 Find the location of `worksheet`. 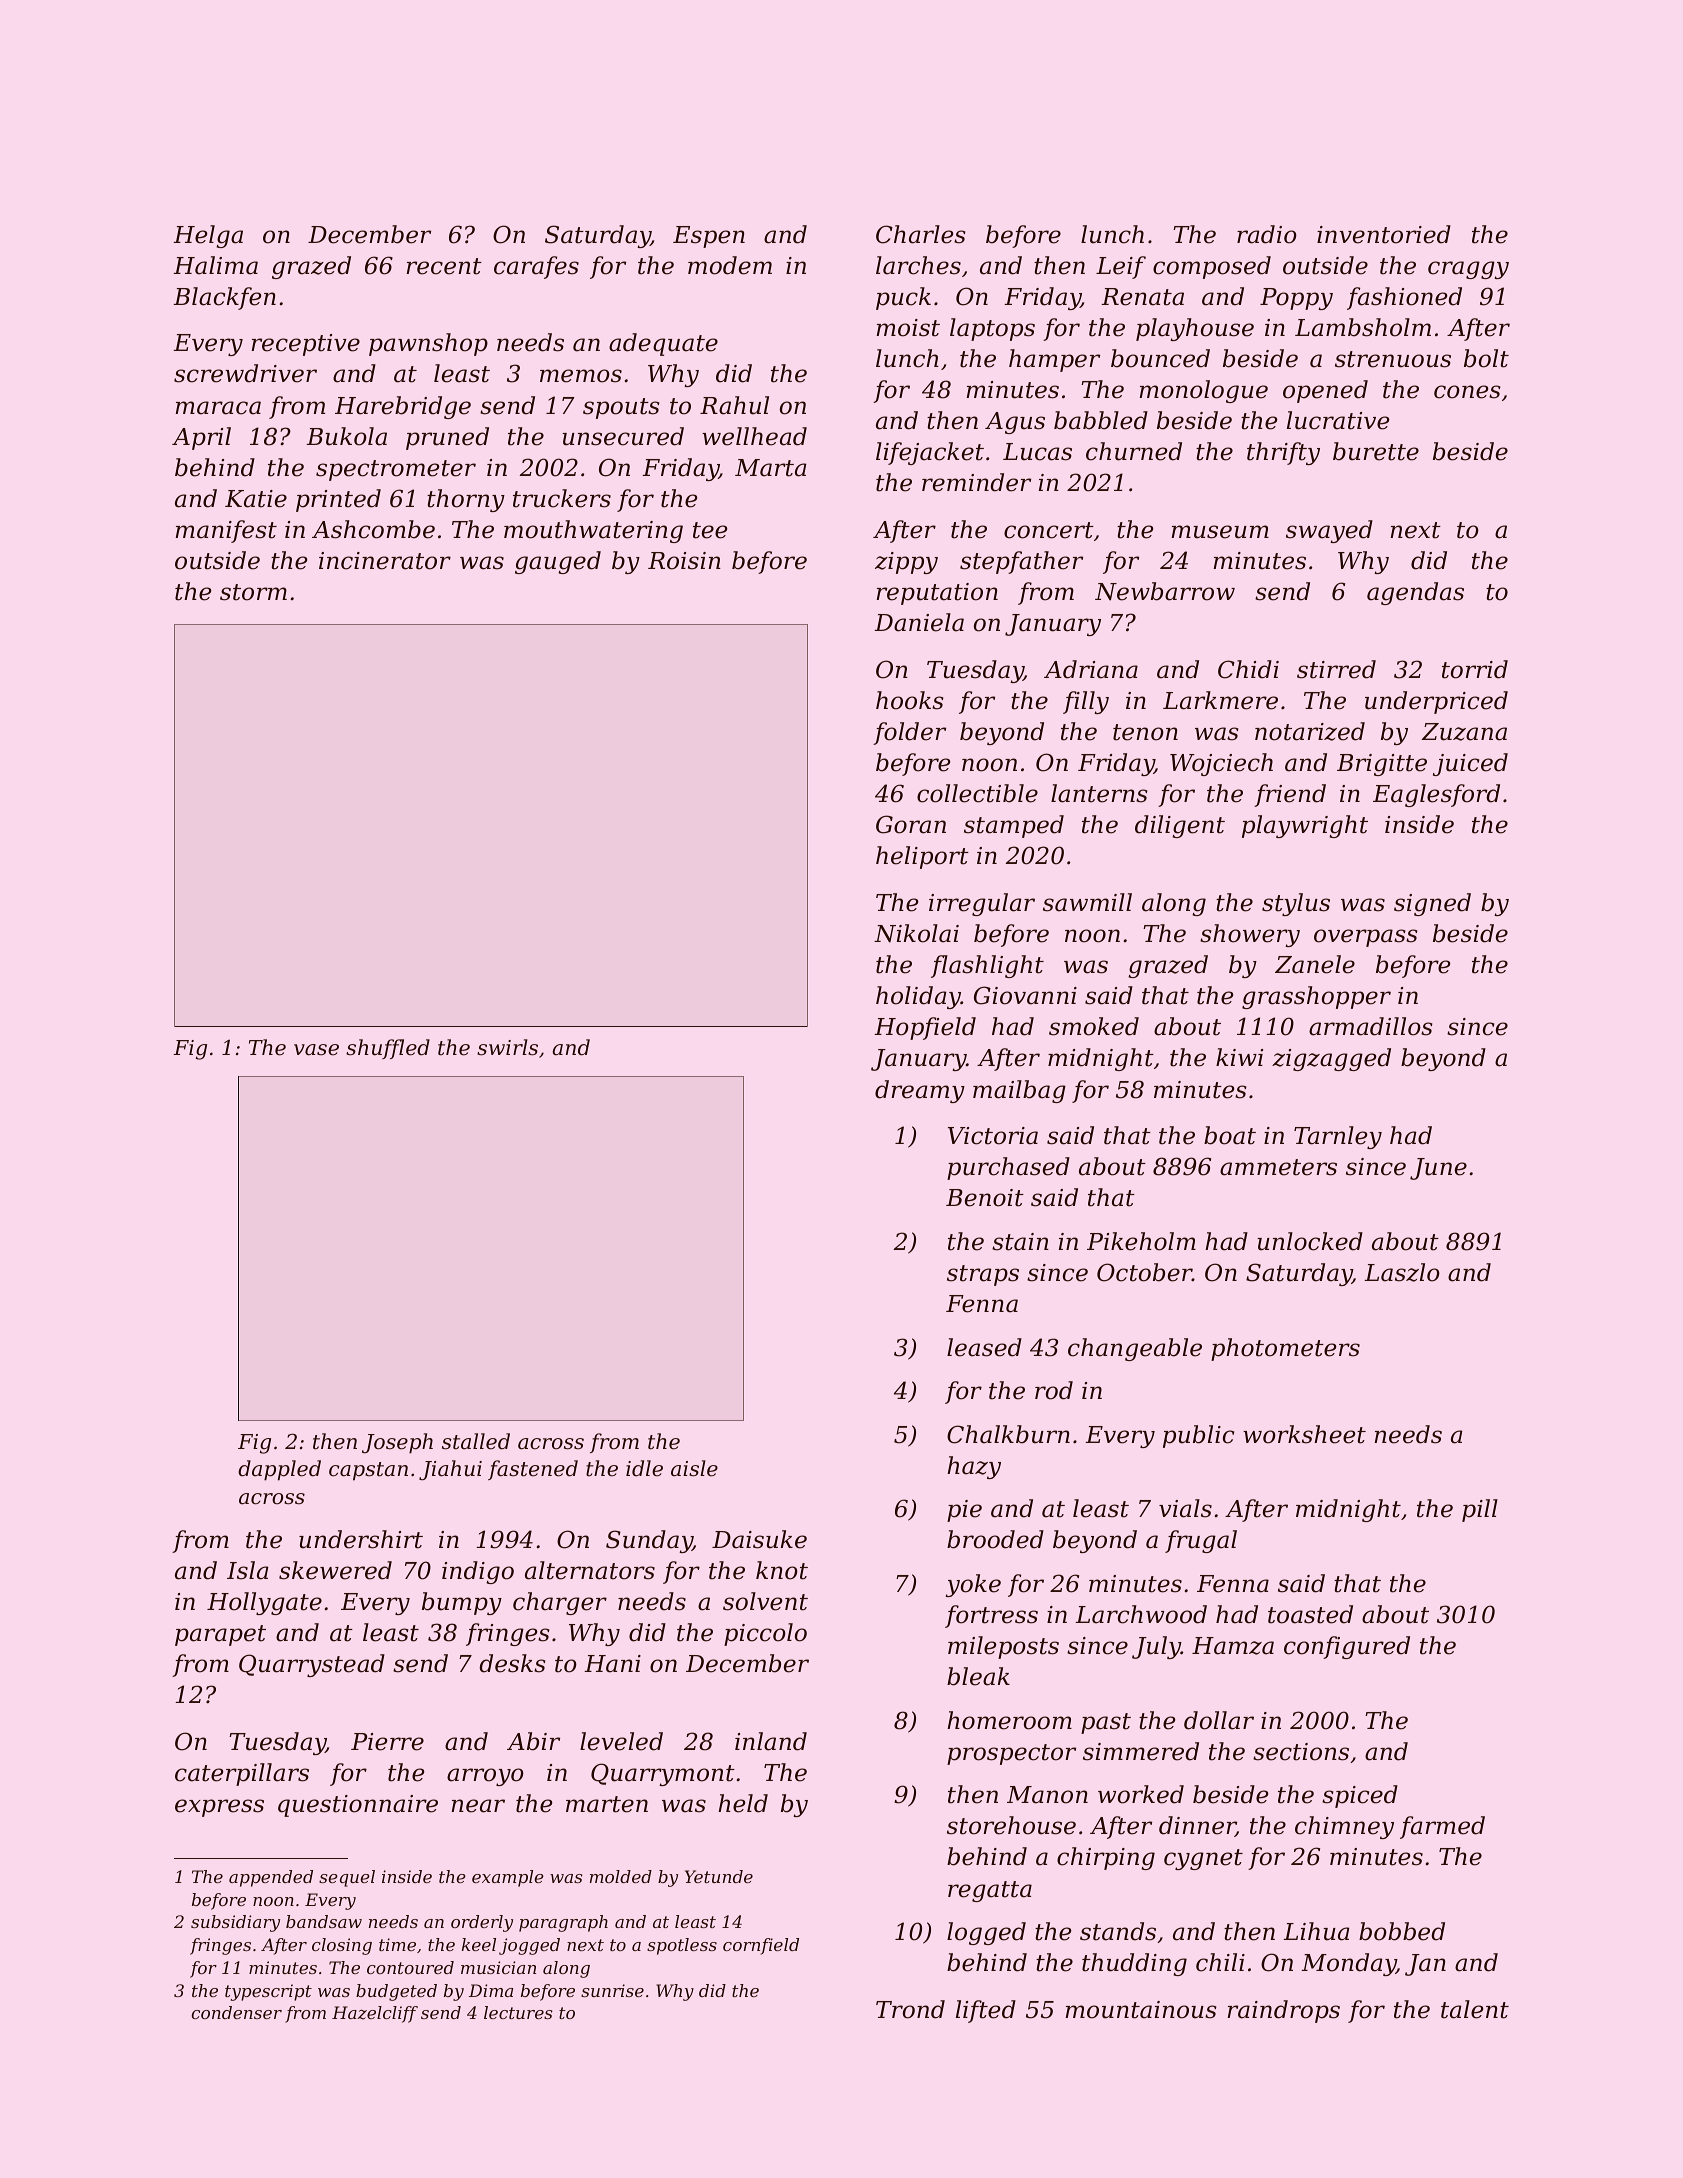

worksheet is located at coordinates (1304, 1434).
